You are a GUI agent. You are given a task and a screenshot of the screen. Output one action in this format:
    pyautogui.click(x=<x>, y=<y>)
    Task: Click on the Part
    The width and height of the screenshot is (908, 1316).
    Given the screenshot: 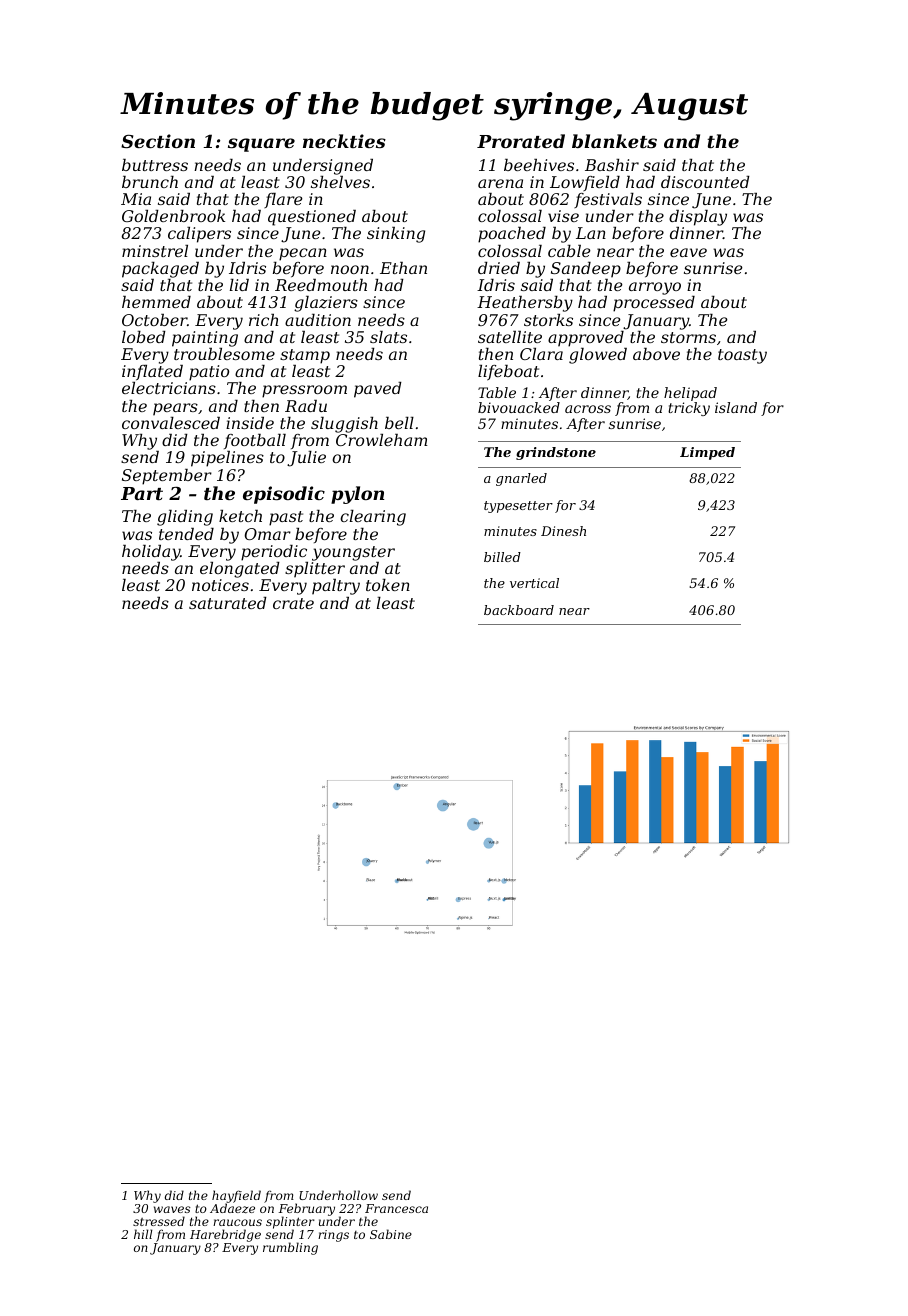 What is the action you would take?
    pyautogui.click(x=142, y=493)
